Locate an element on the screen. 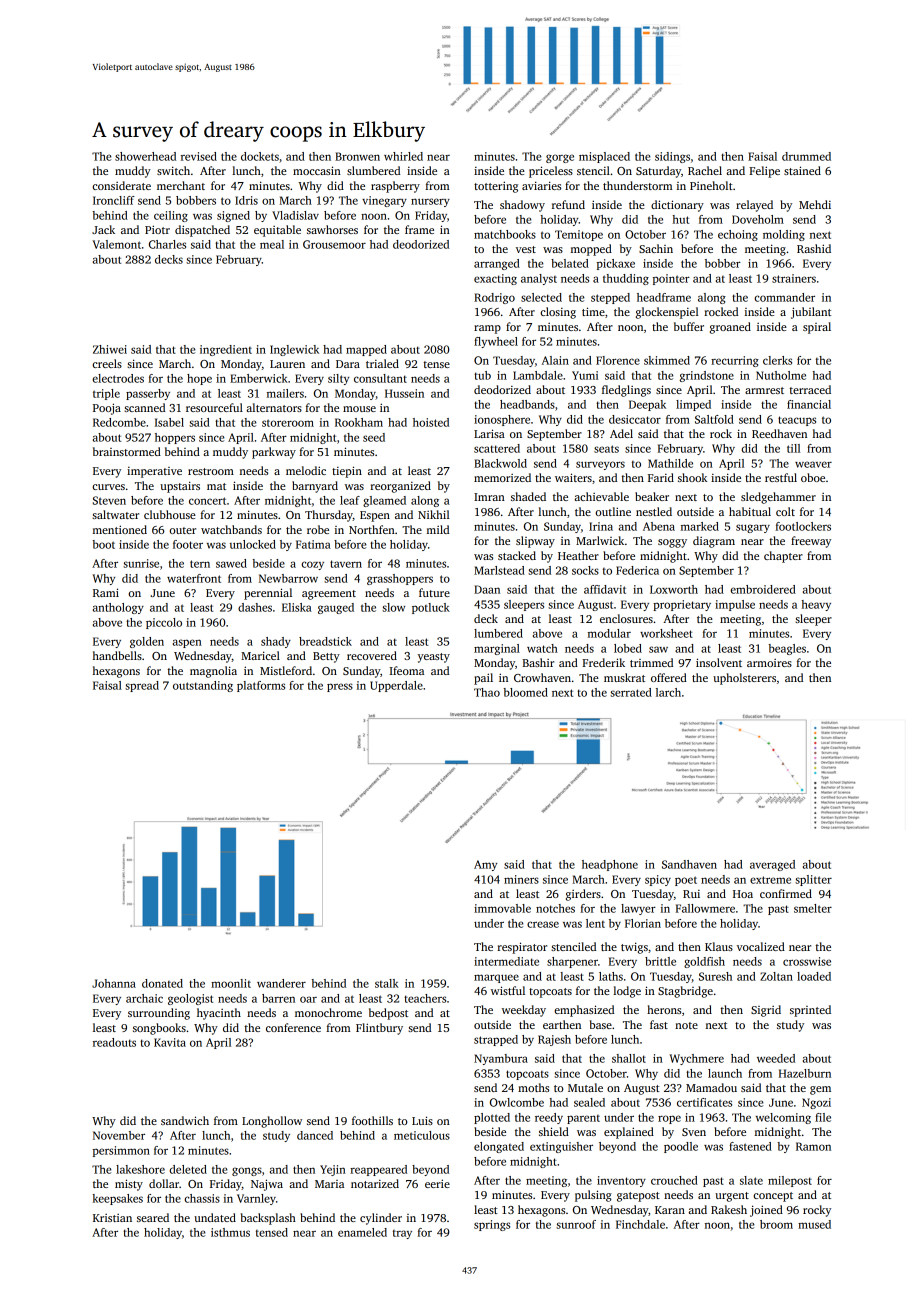 This screenshot has width=924, height=1308. shady is located at coordinates (276, 642).
